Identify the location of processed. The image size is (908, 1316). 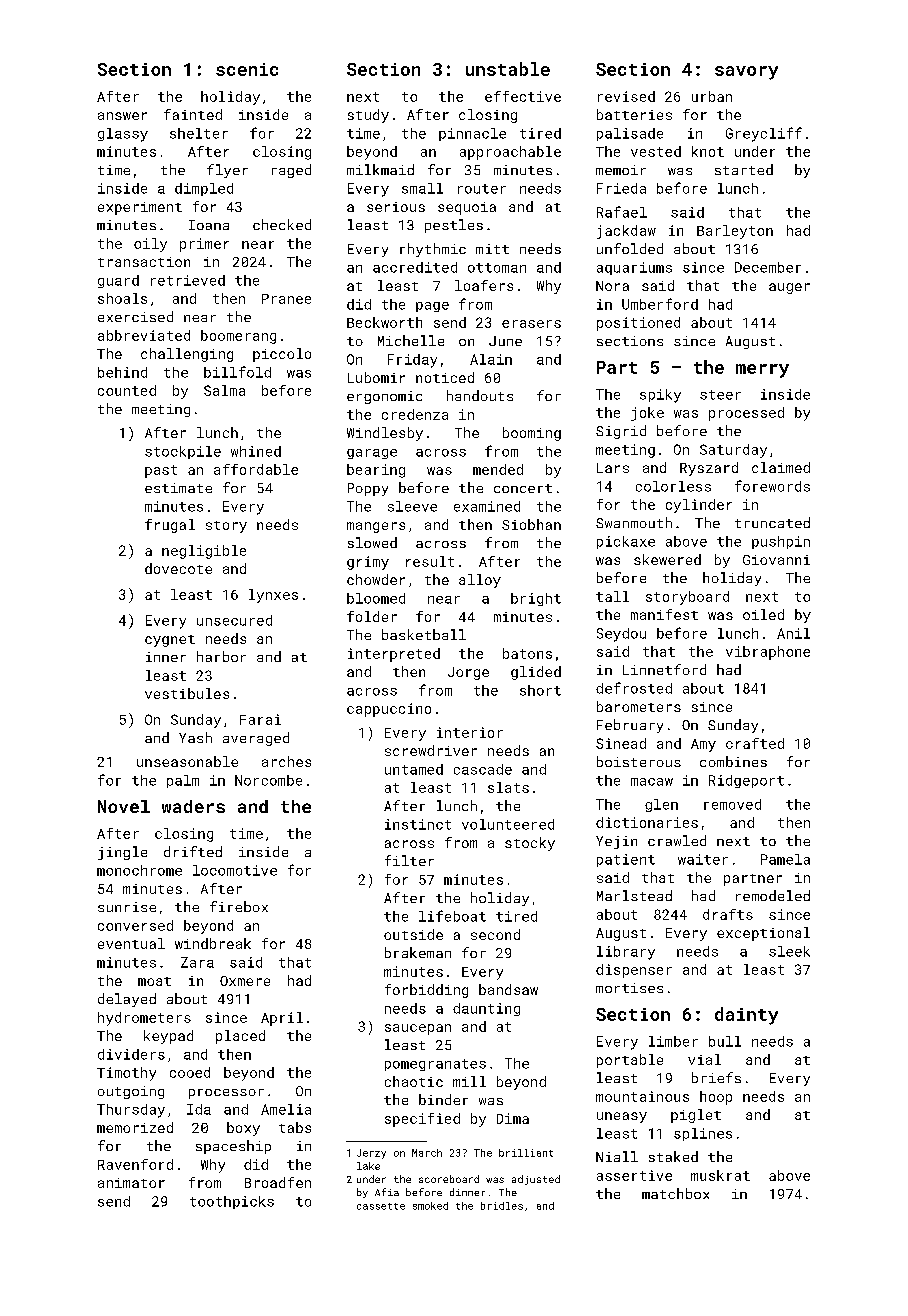
(746, 414).
